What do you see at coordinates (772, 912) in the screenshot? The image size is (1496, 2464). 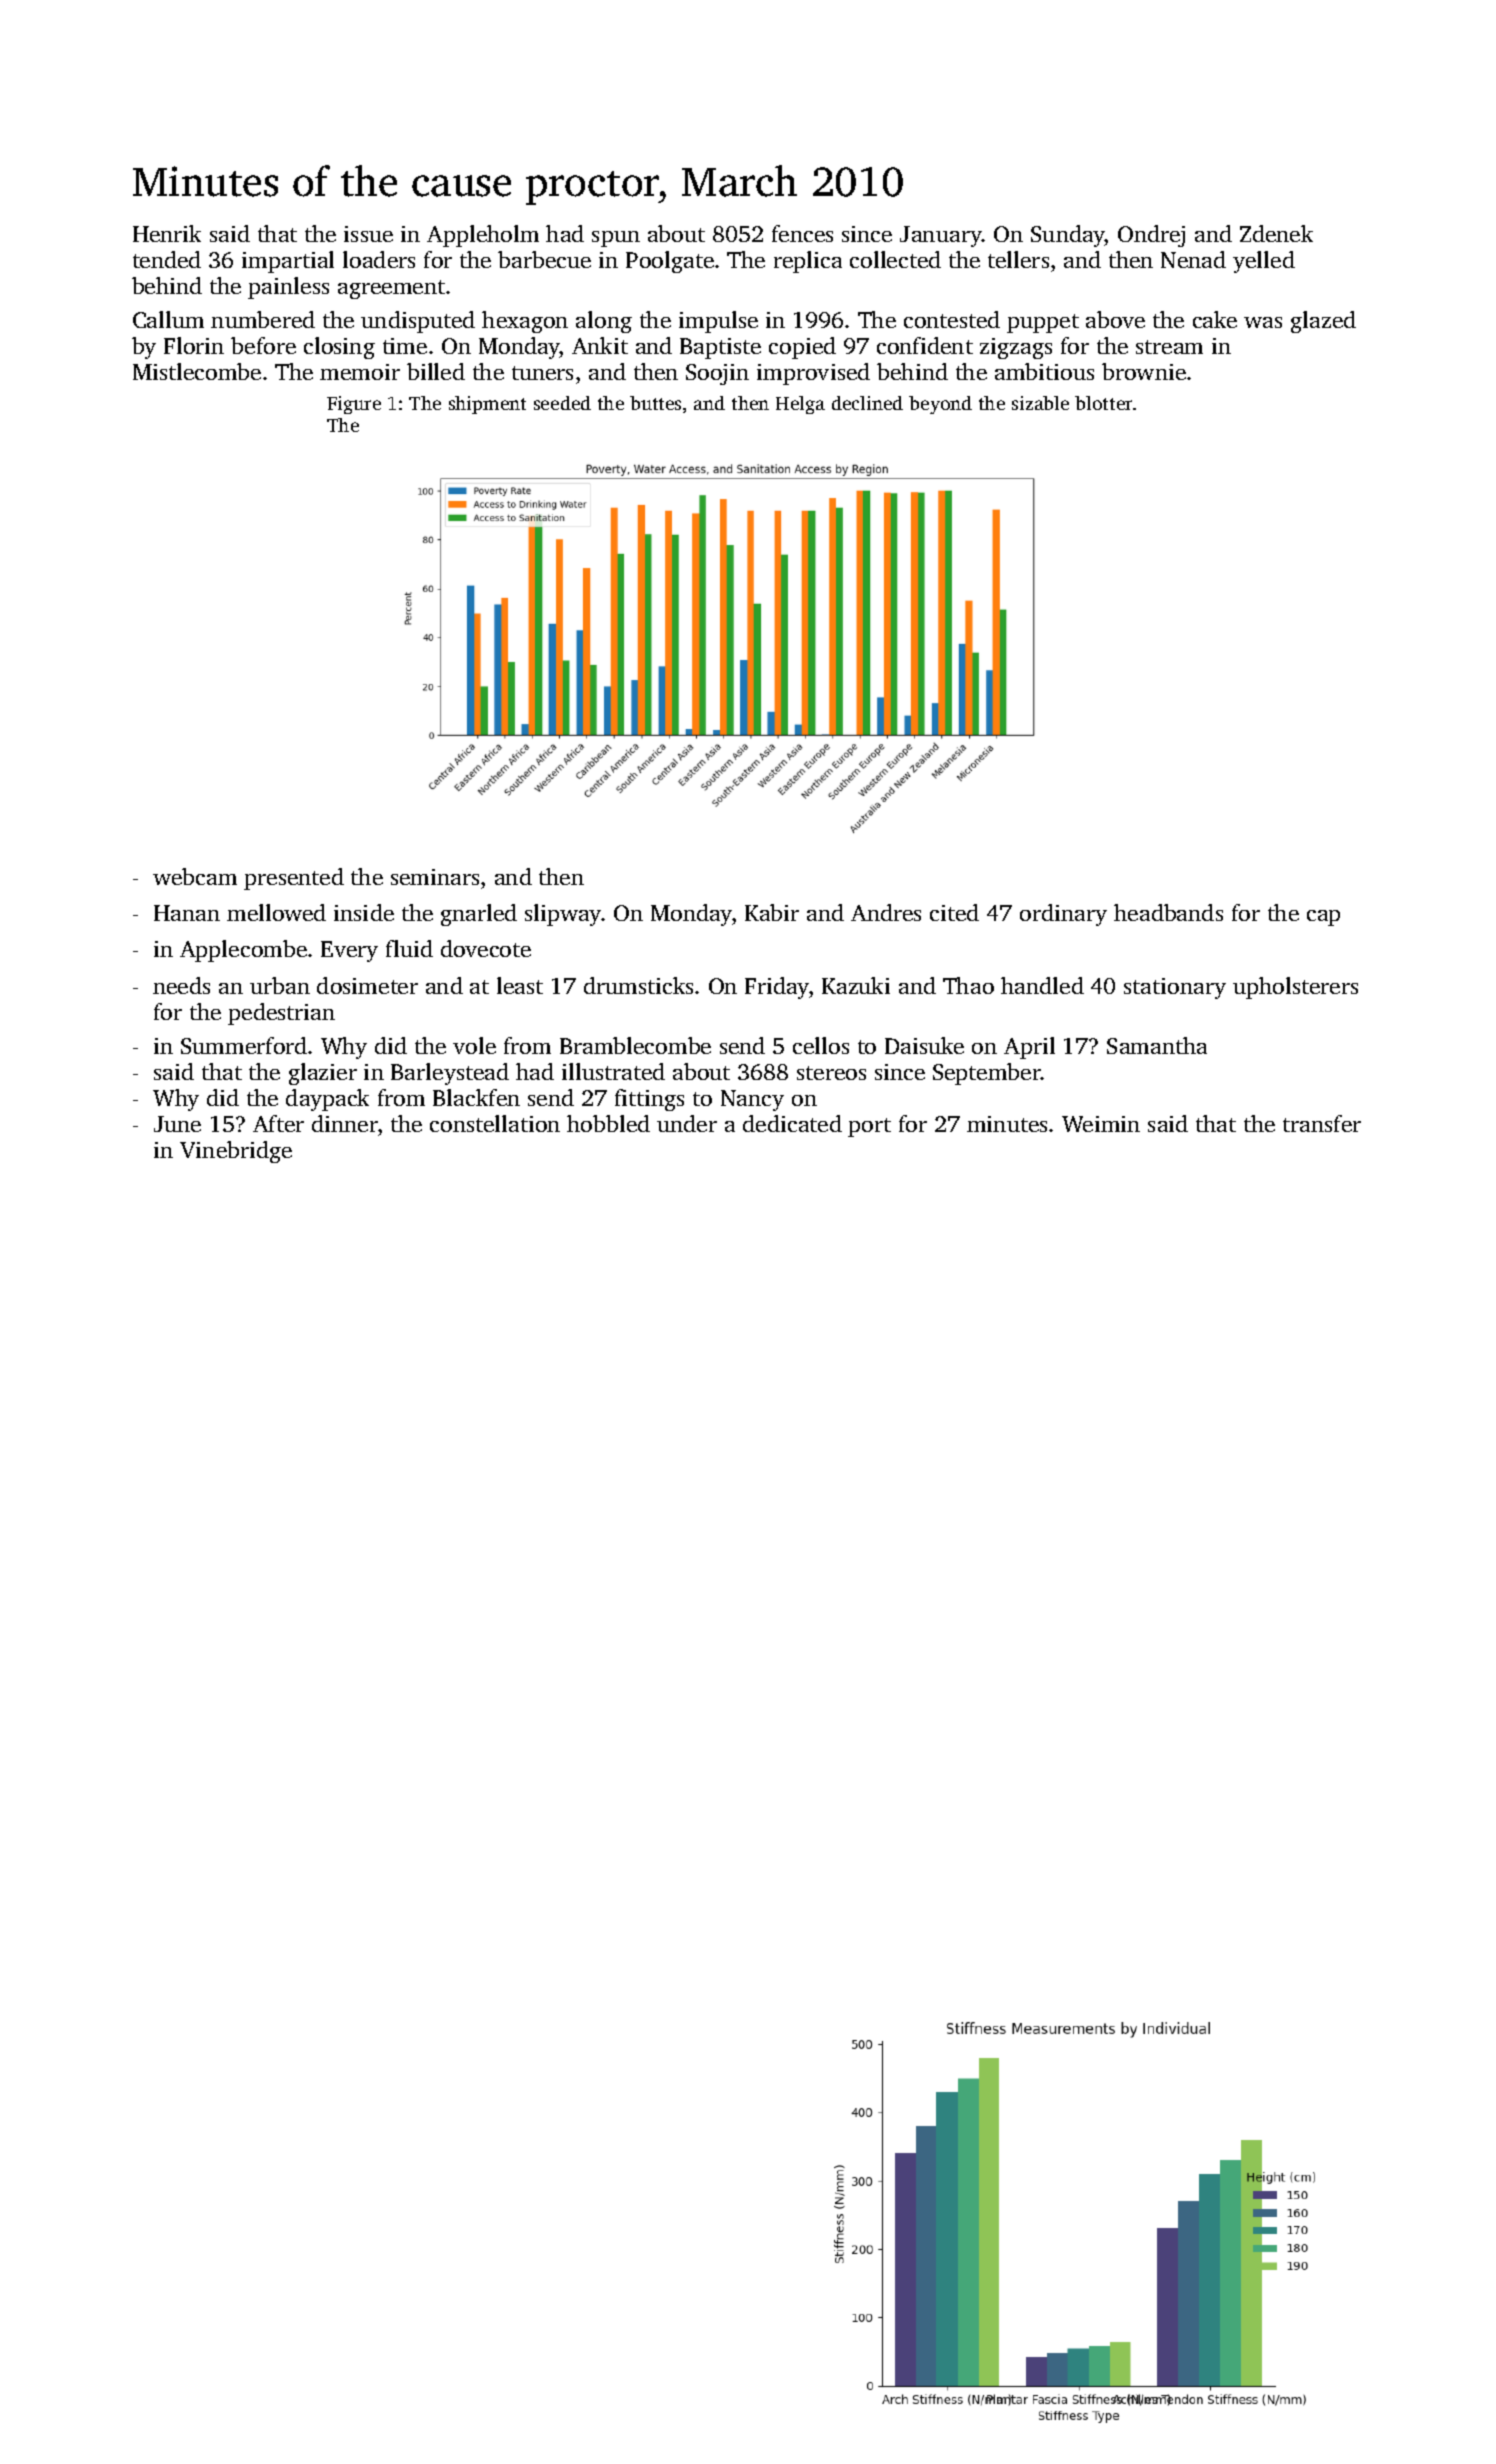 I see `Kabir` at bounding box center [772, 912].
